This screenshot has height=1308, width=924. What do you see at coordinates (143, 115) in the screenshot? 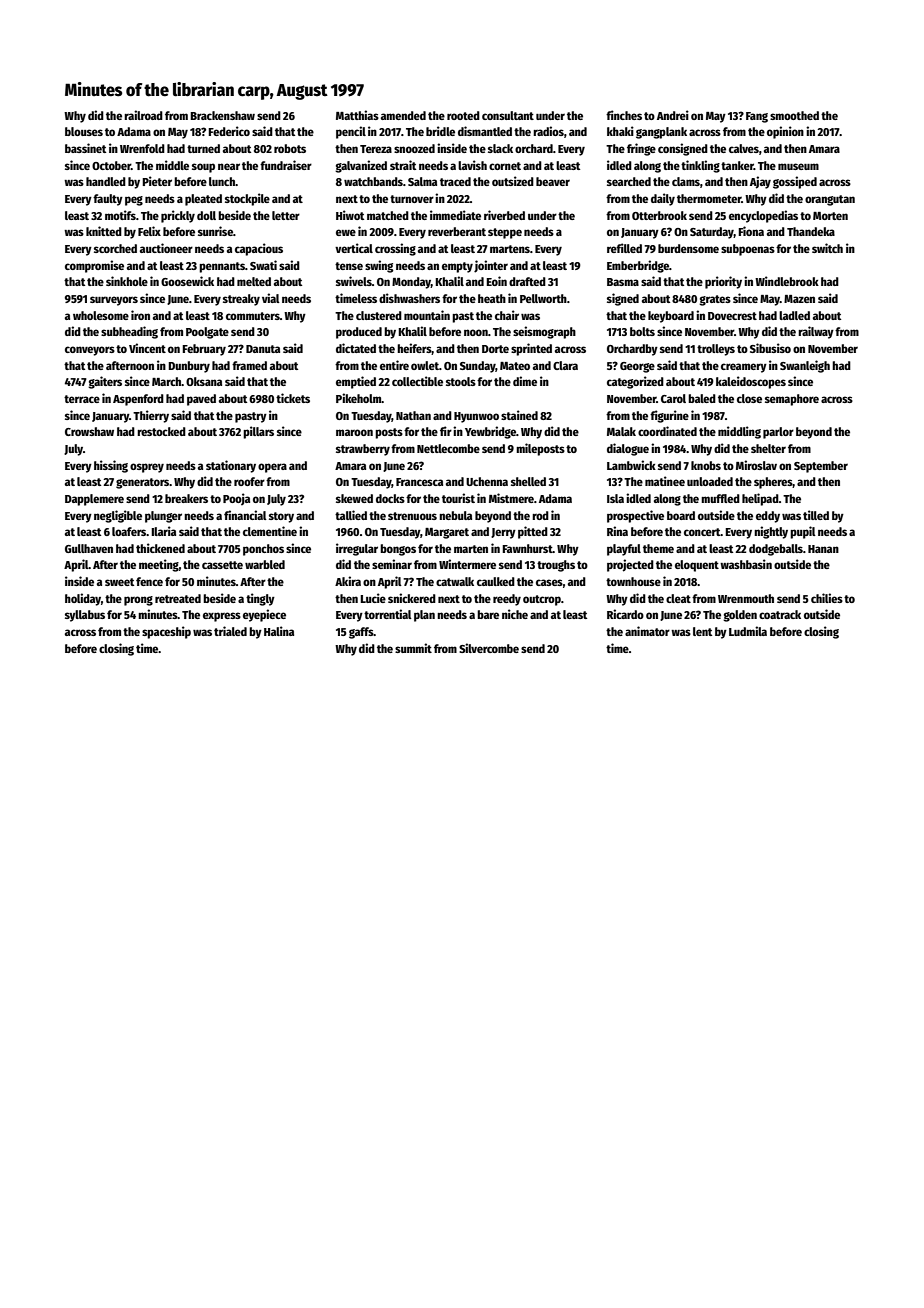
I see `railroad` at bounding box center [143, 115].
